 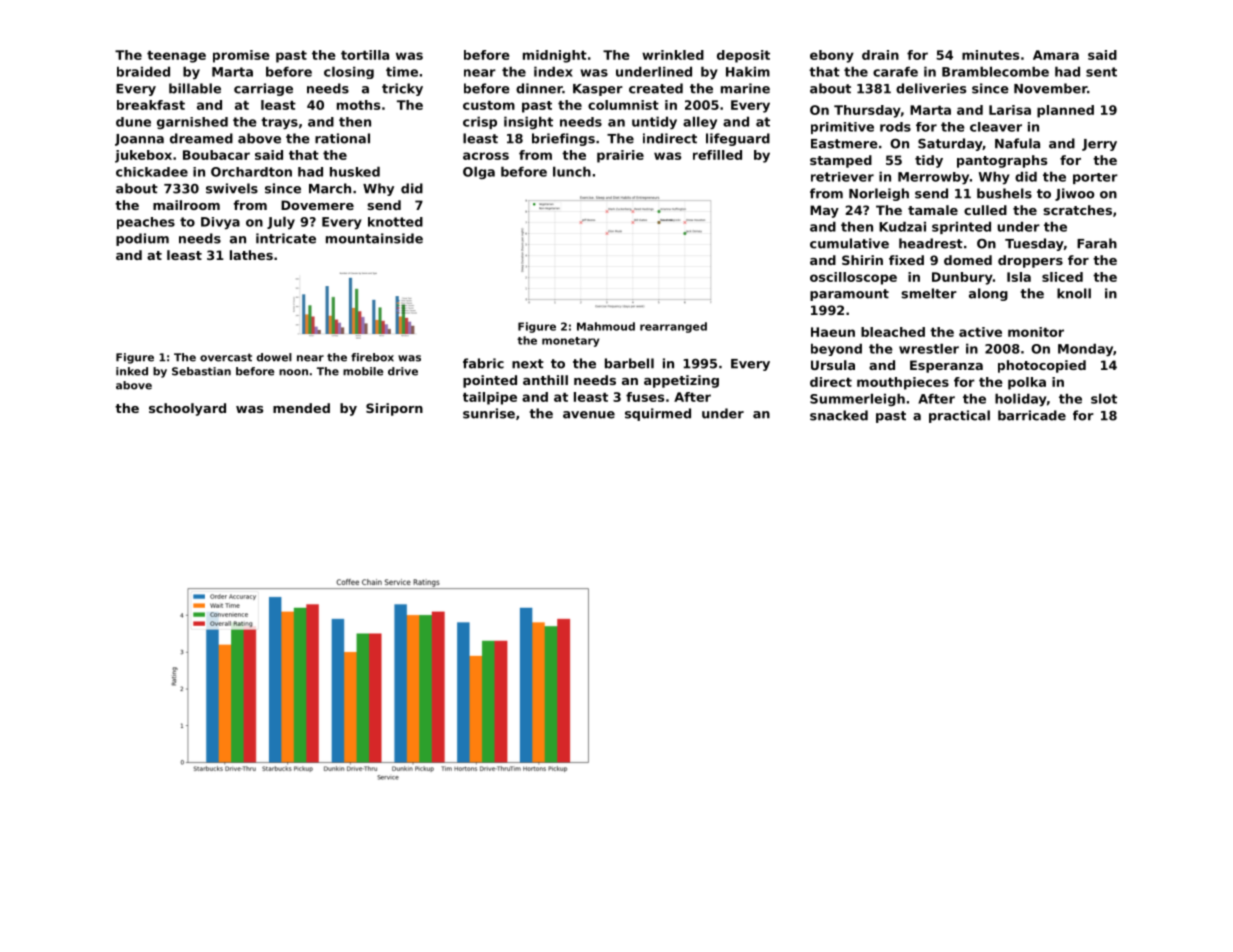 I want to click on tortilla, so click(x=365, y=55).
